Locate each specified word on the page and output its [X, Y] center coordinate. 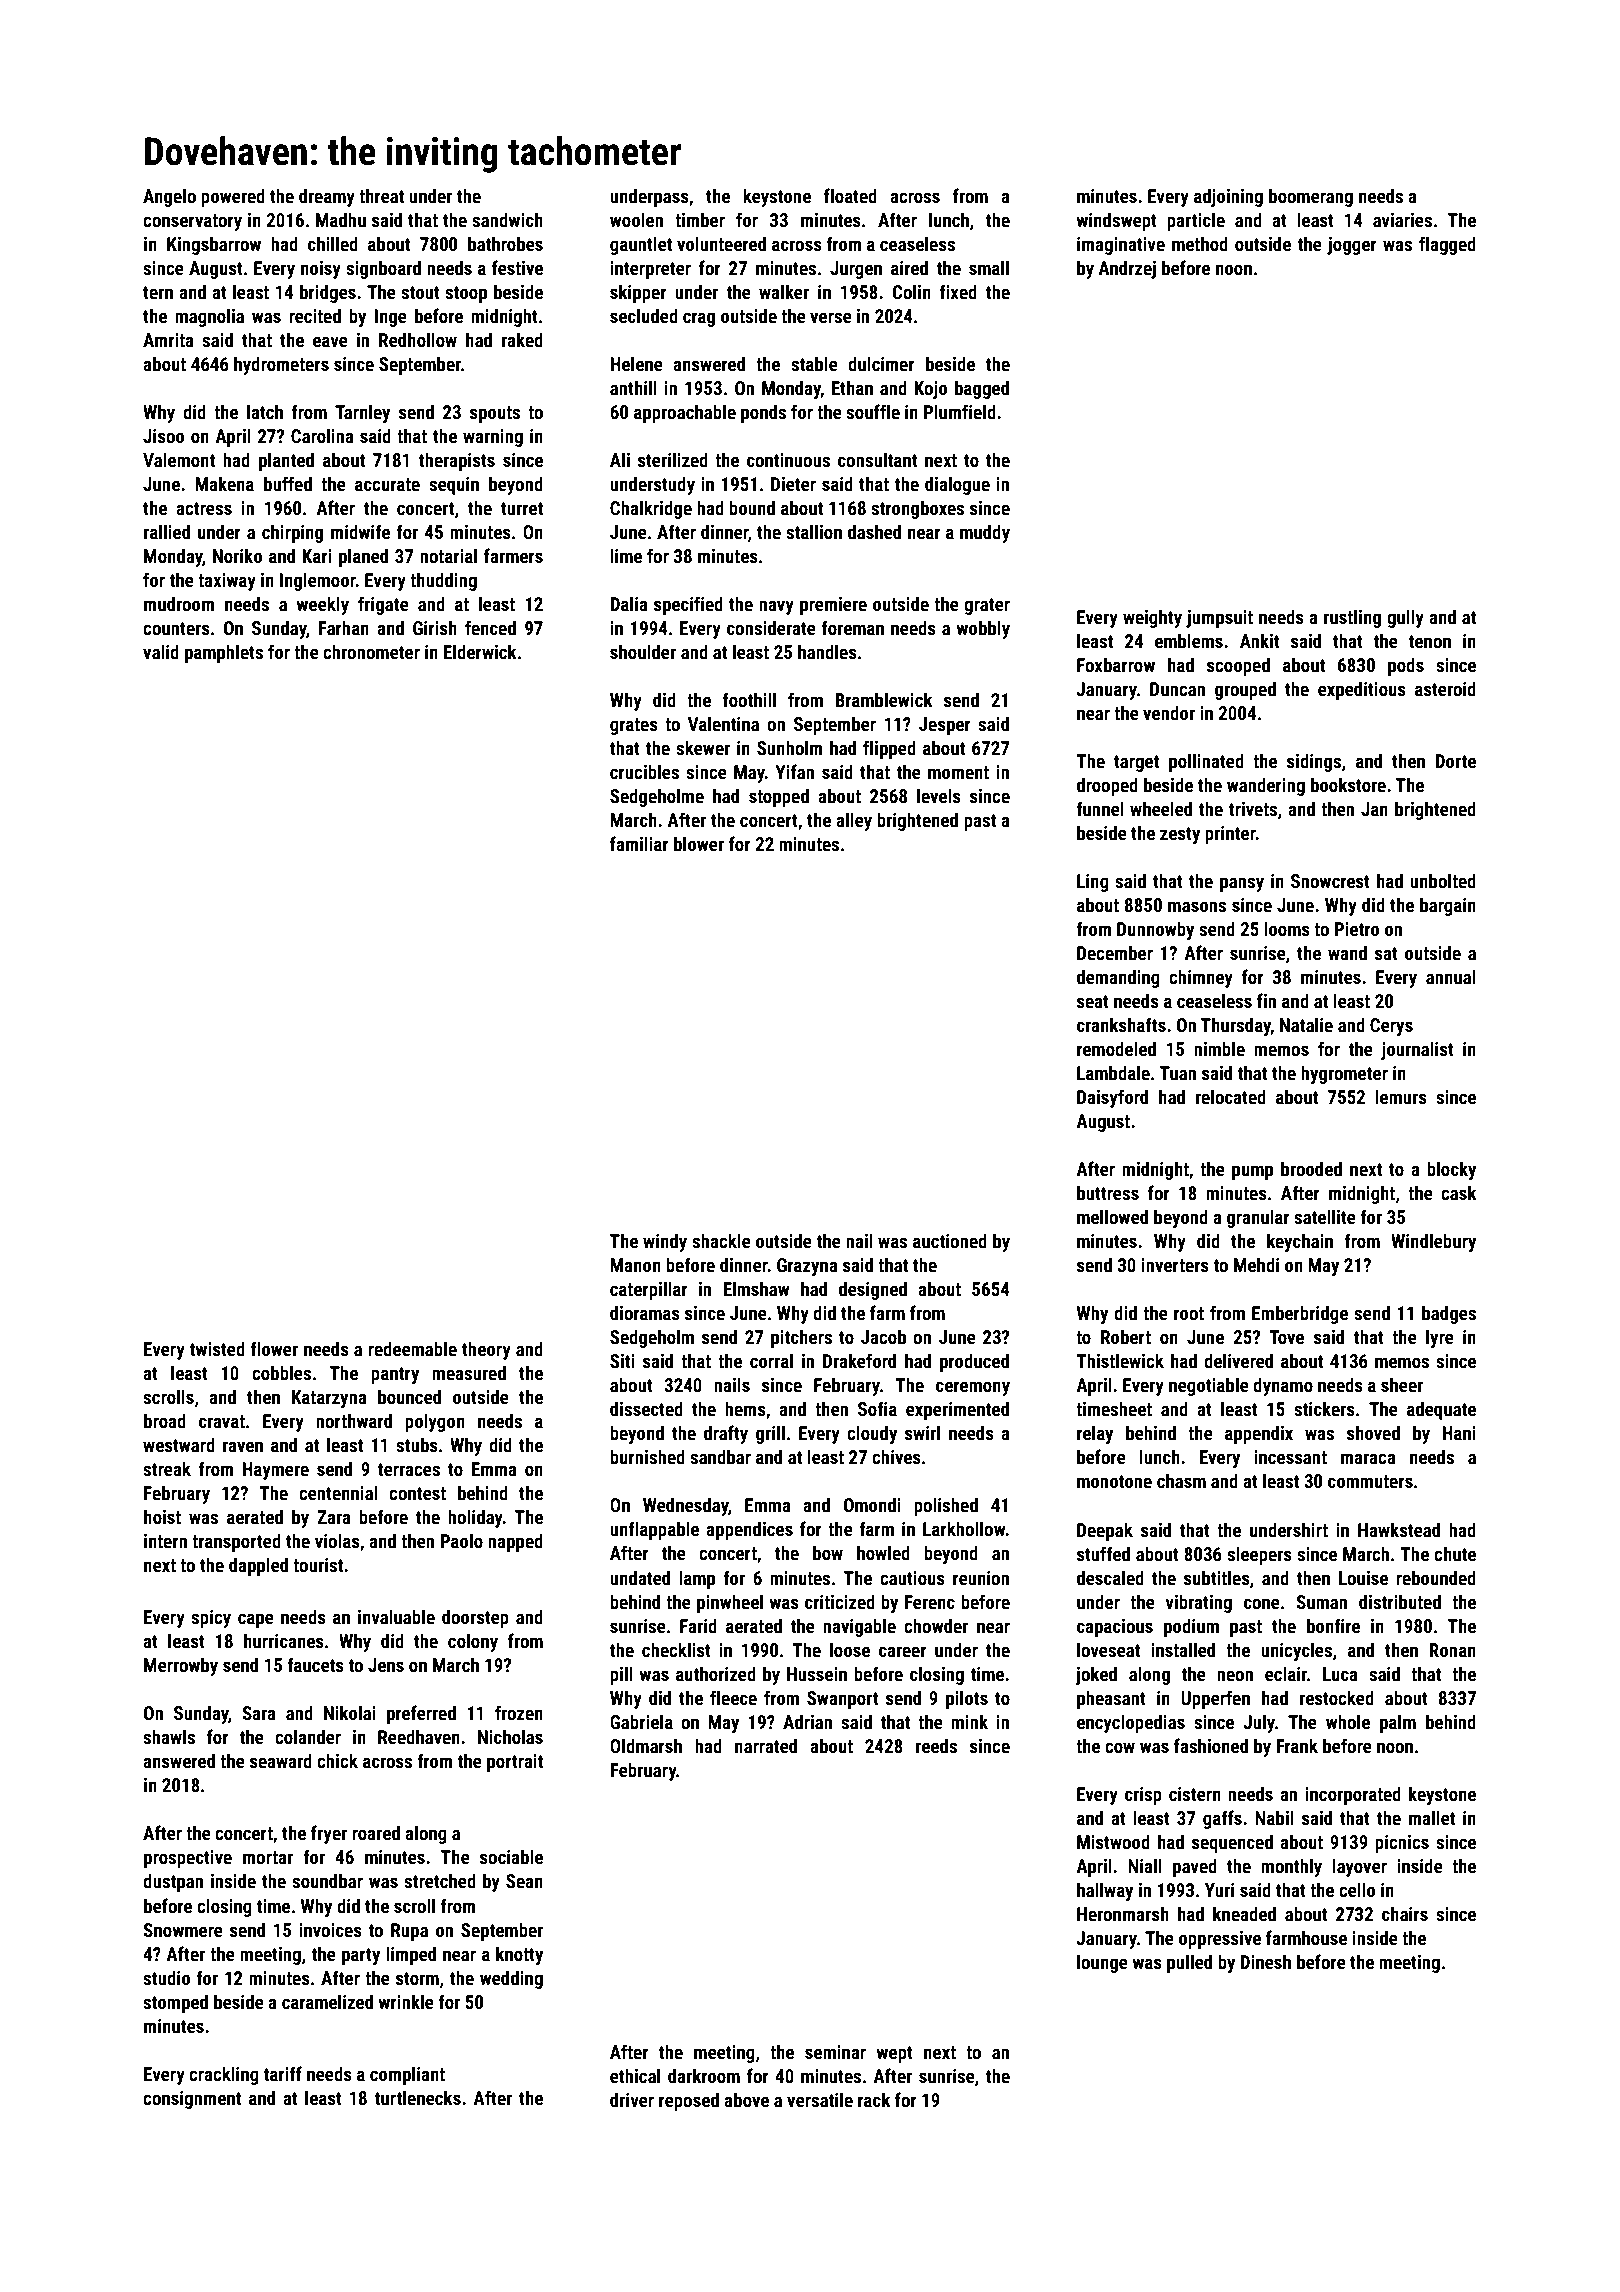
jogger [1352, 246]
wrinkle [406, 2001]
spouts [495, 414]
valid [161, 651]
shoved [1373, 1432]
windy [665, 1242]
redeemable [412, 1348]
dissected [646, 1408]
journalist [1417, 1050]
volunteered [721, 243]
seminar [835, 2052]
